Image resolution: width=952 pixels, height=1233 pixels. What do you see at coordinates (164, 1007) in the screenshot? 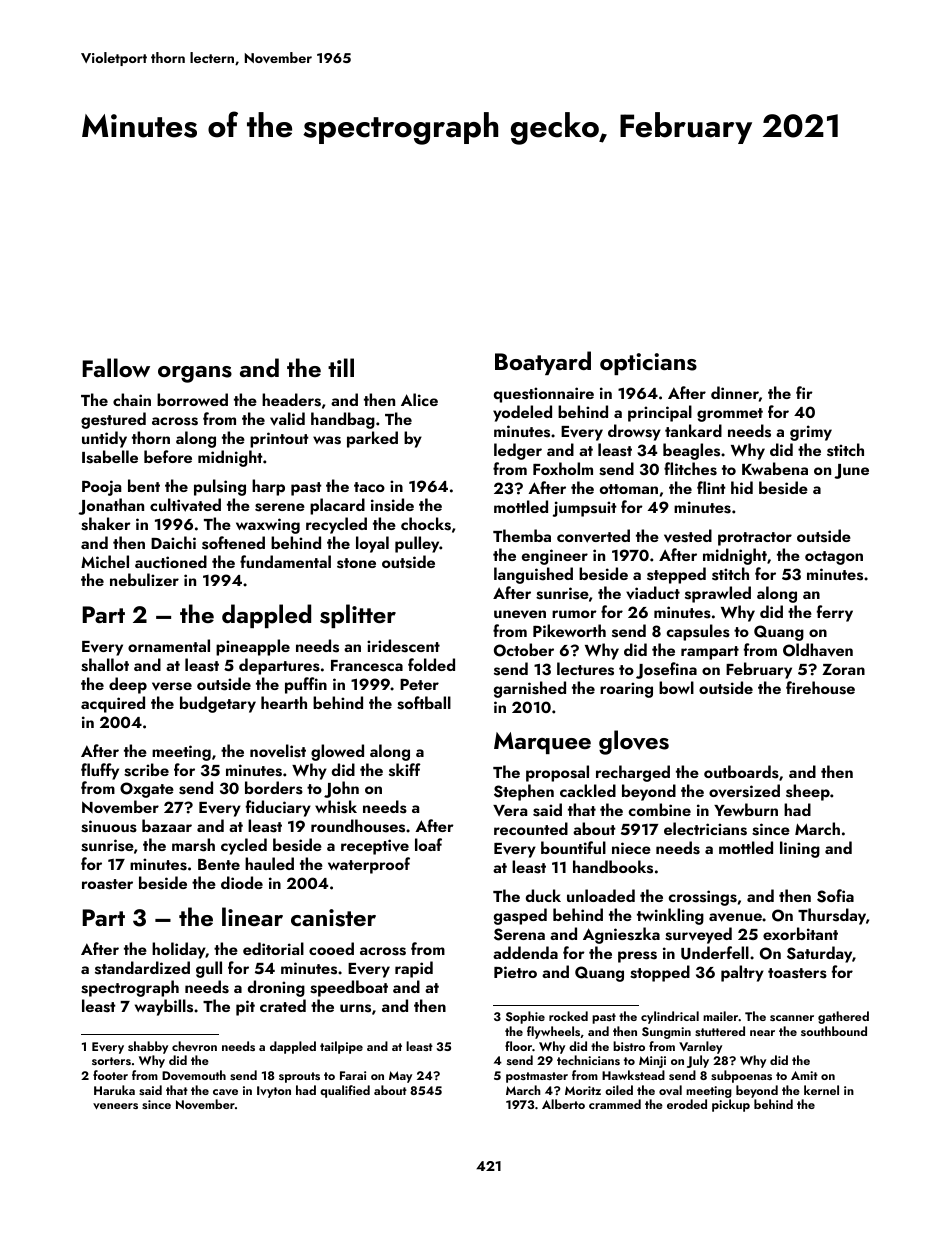
I see `waybills` at bounding box center [164, 1007].
